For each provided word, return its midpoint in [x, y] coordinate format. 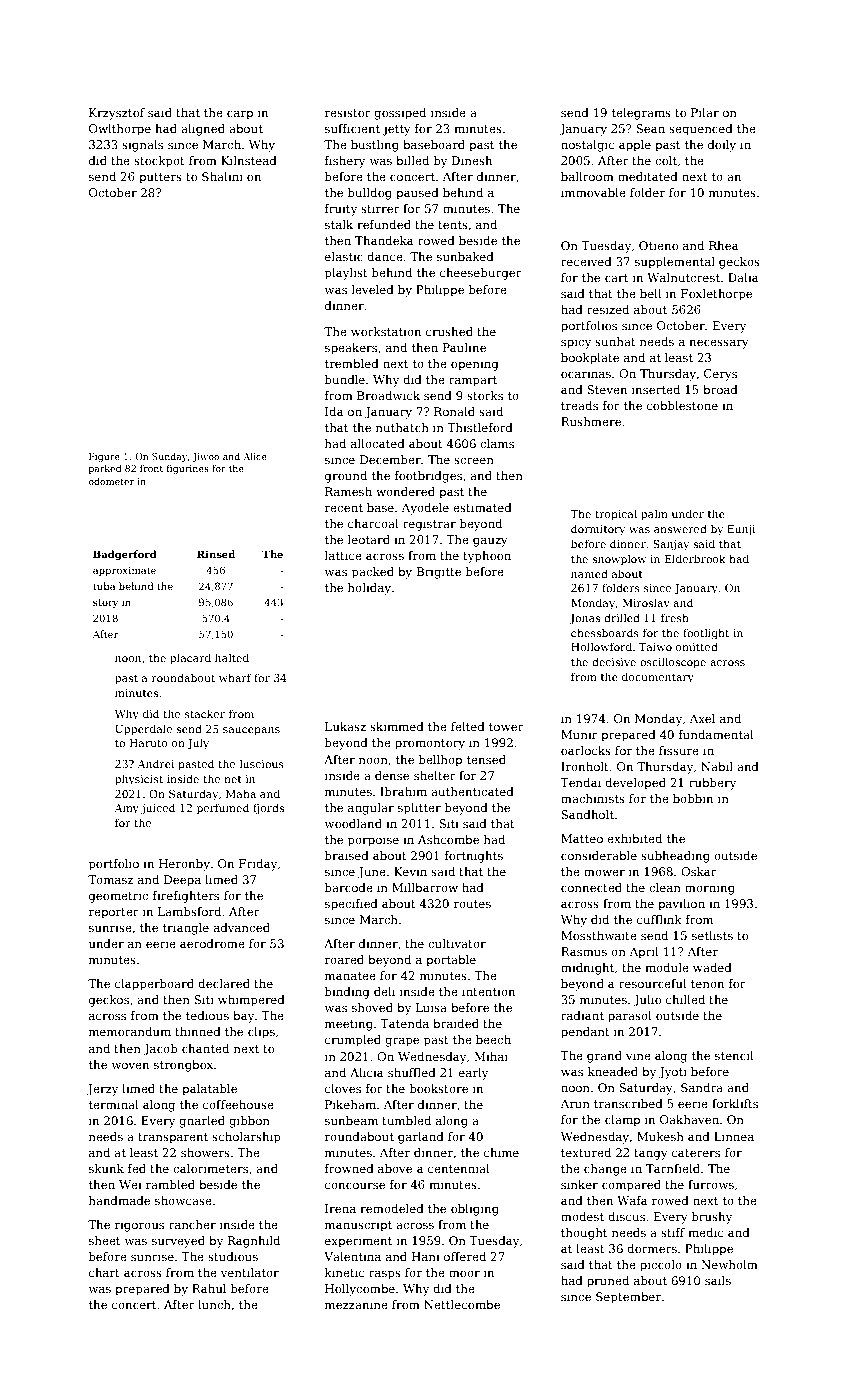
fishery [345, 162]
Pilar [705, 112]
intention [488, 991]
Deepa [182, 881]
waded [712, 967]
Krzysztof [117, 114]
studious [233, 1256]
